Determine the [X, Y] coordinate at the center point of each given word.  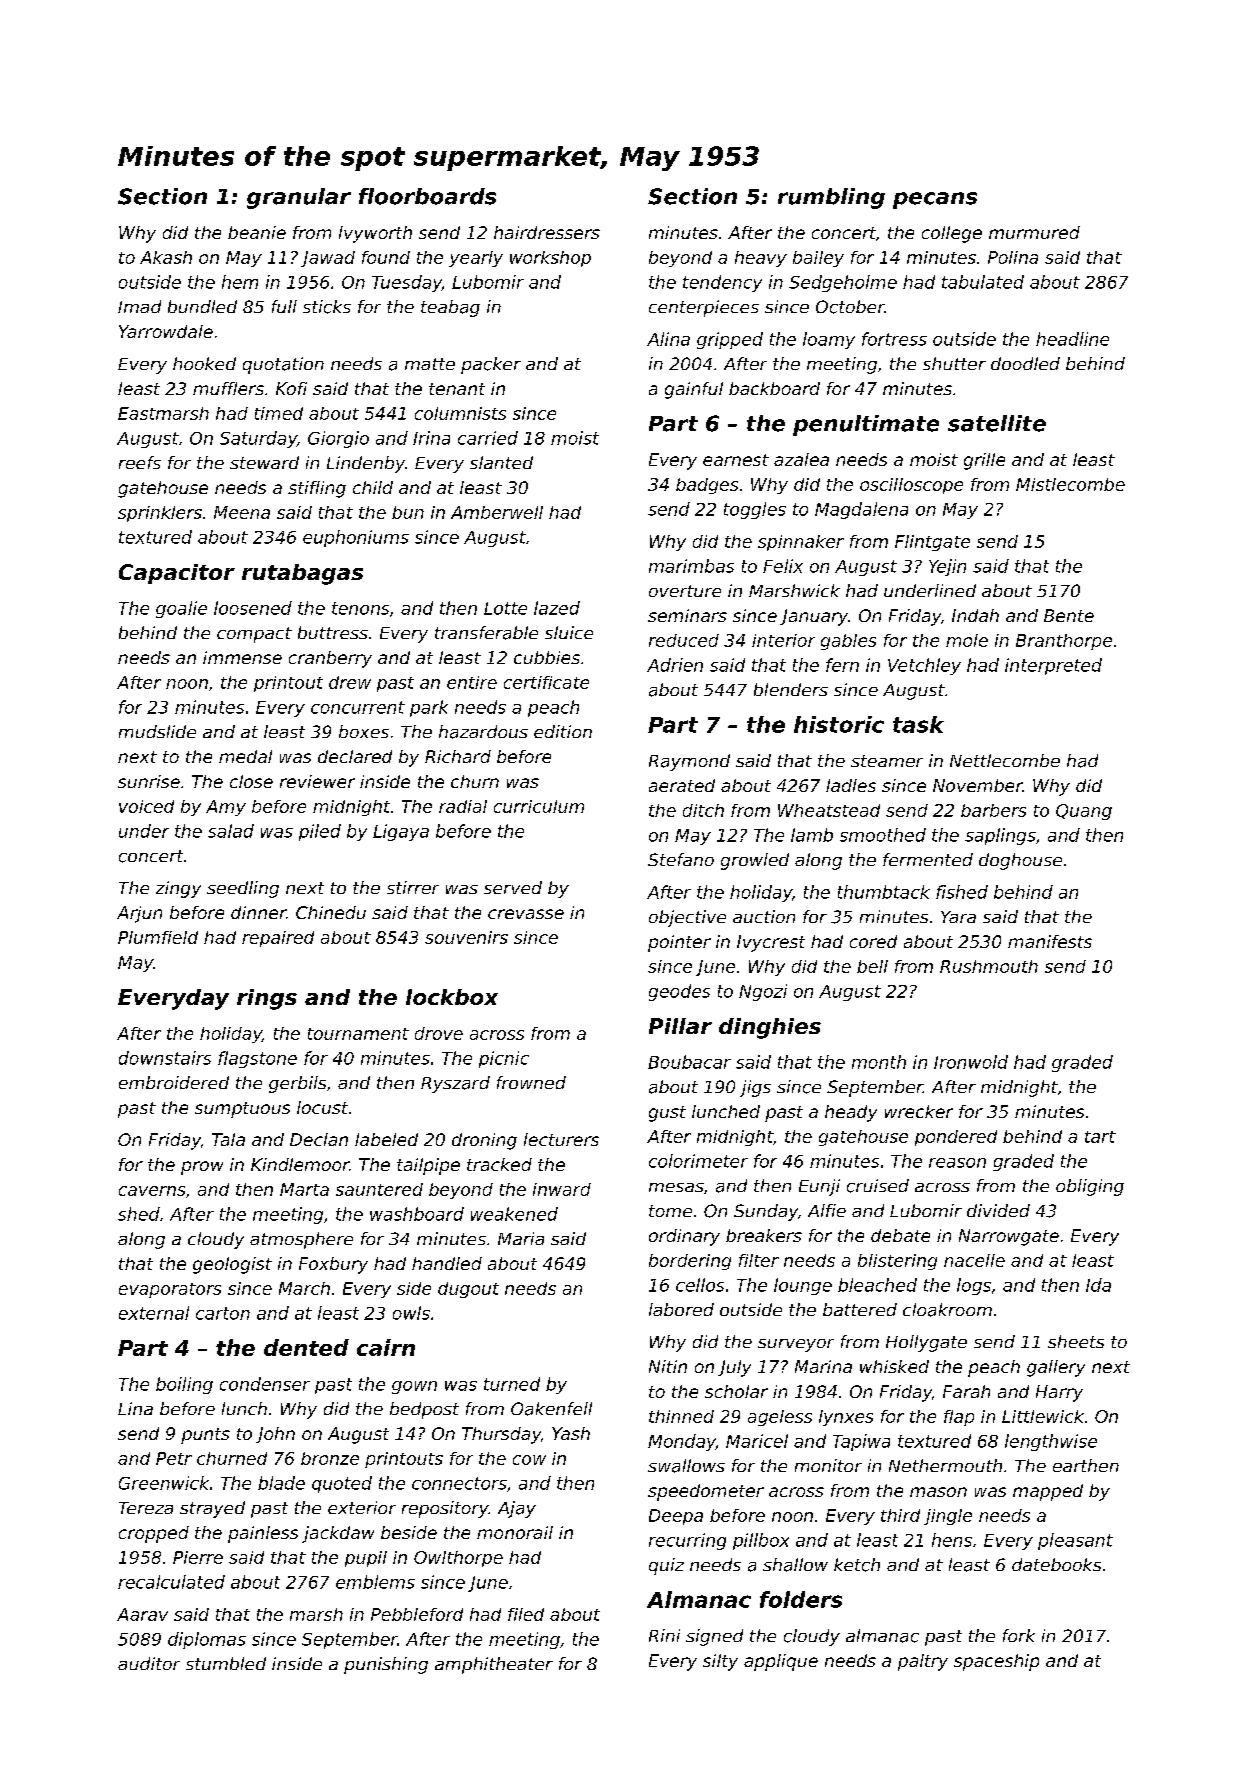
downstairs [165, 1058]
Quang [1084, 812]
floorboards [427, 196]
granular [299, 198]
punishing [386, 1665]
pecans [935, 200]
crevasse [526, 914]
